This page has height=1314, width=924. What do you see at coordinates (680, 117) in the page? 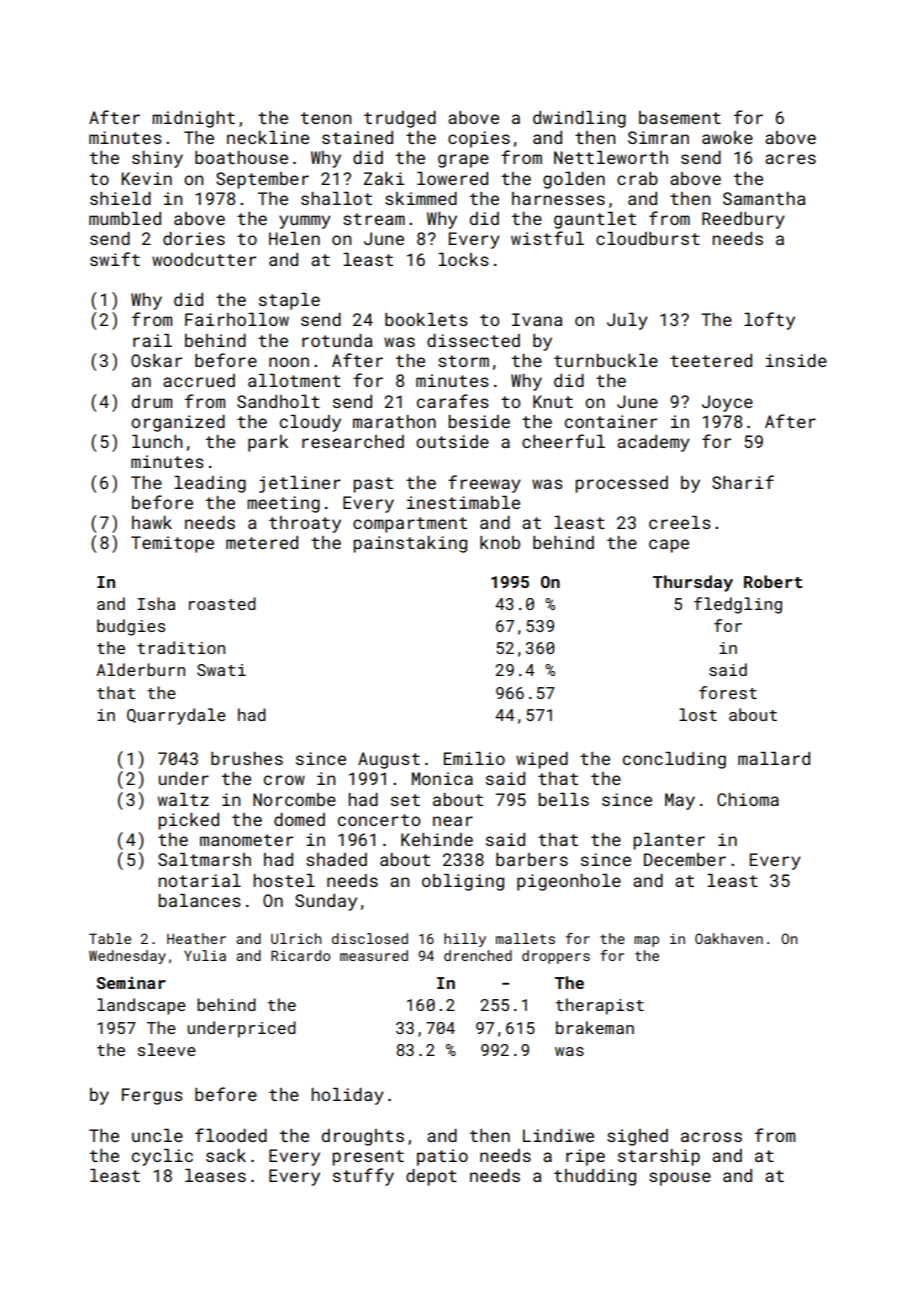
I see `basement` at bounding box center [680, 117].
